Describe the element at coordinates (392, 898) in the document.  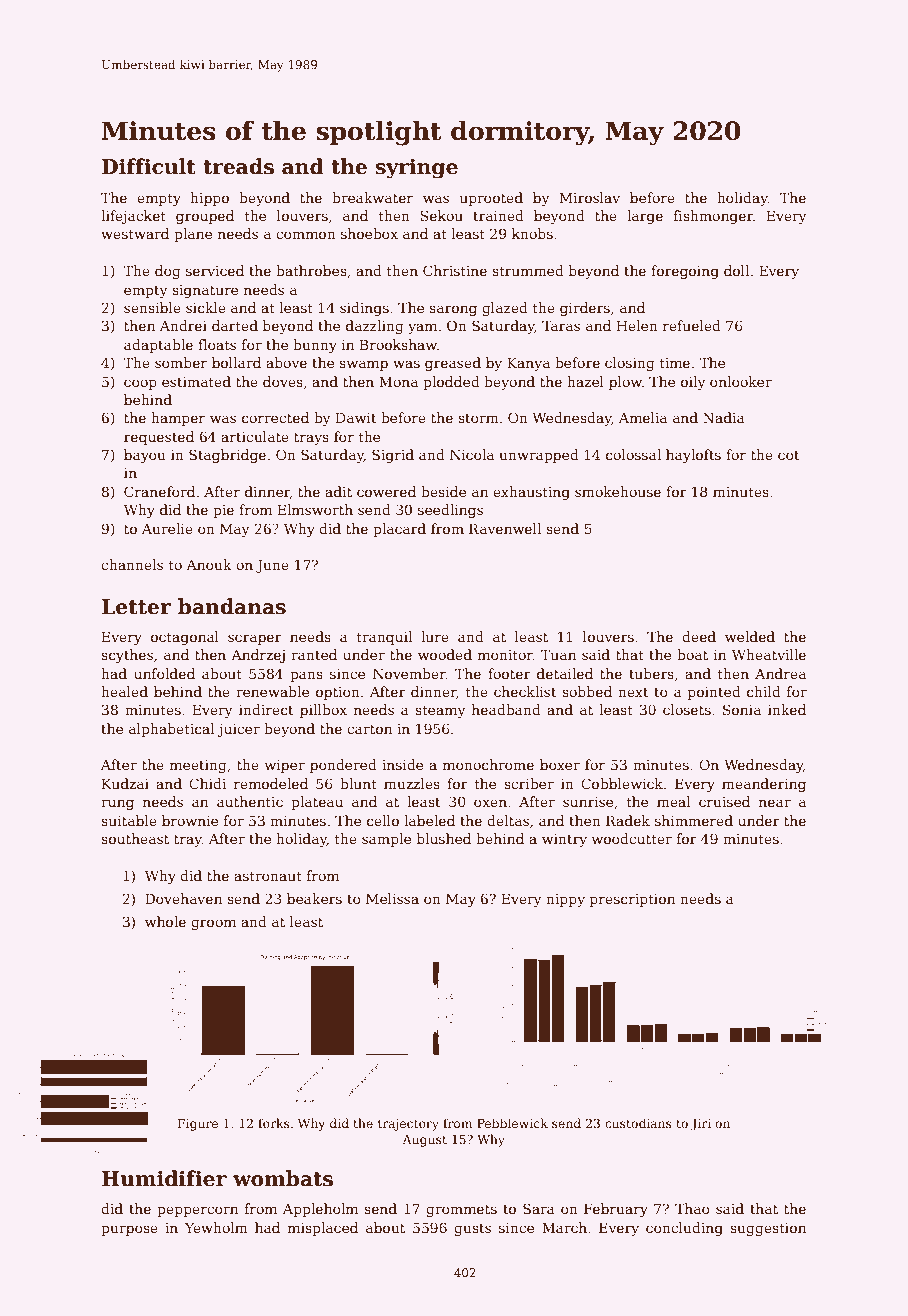
I see `Melissa` at that location.
